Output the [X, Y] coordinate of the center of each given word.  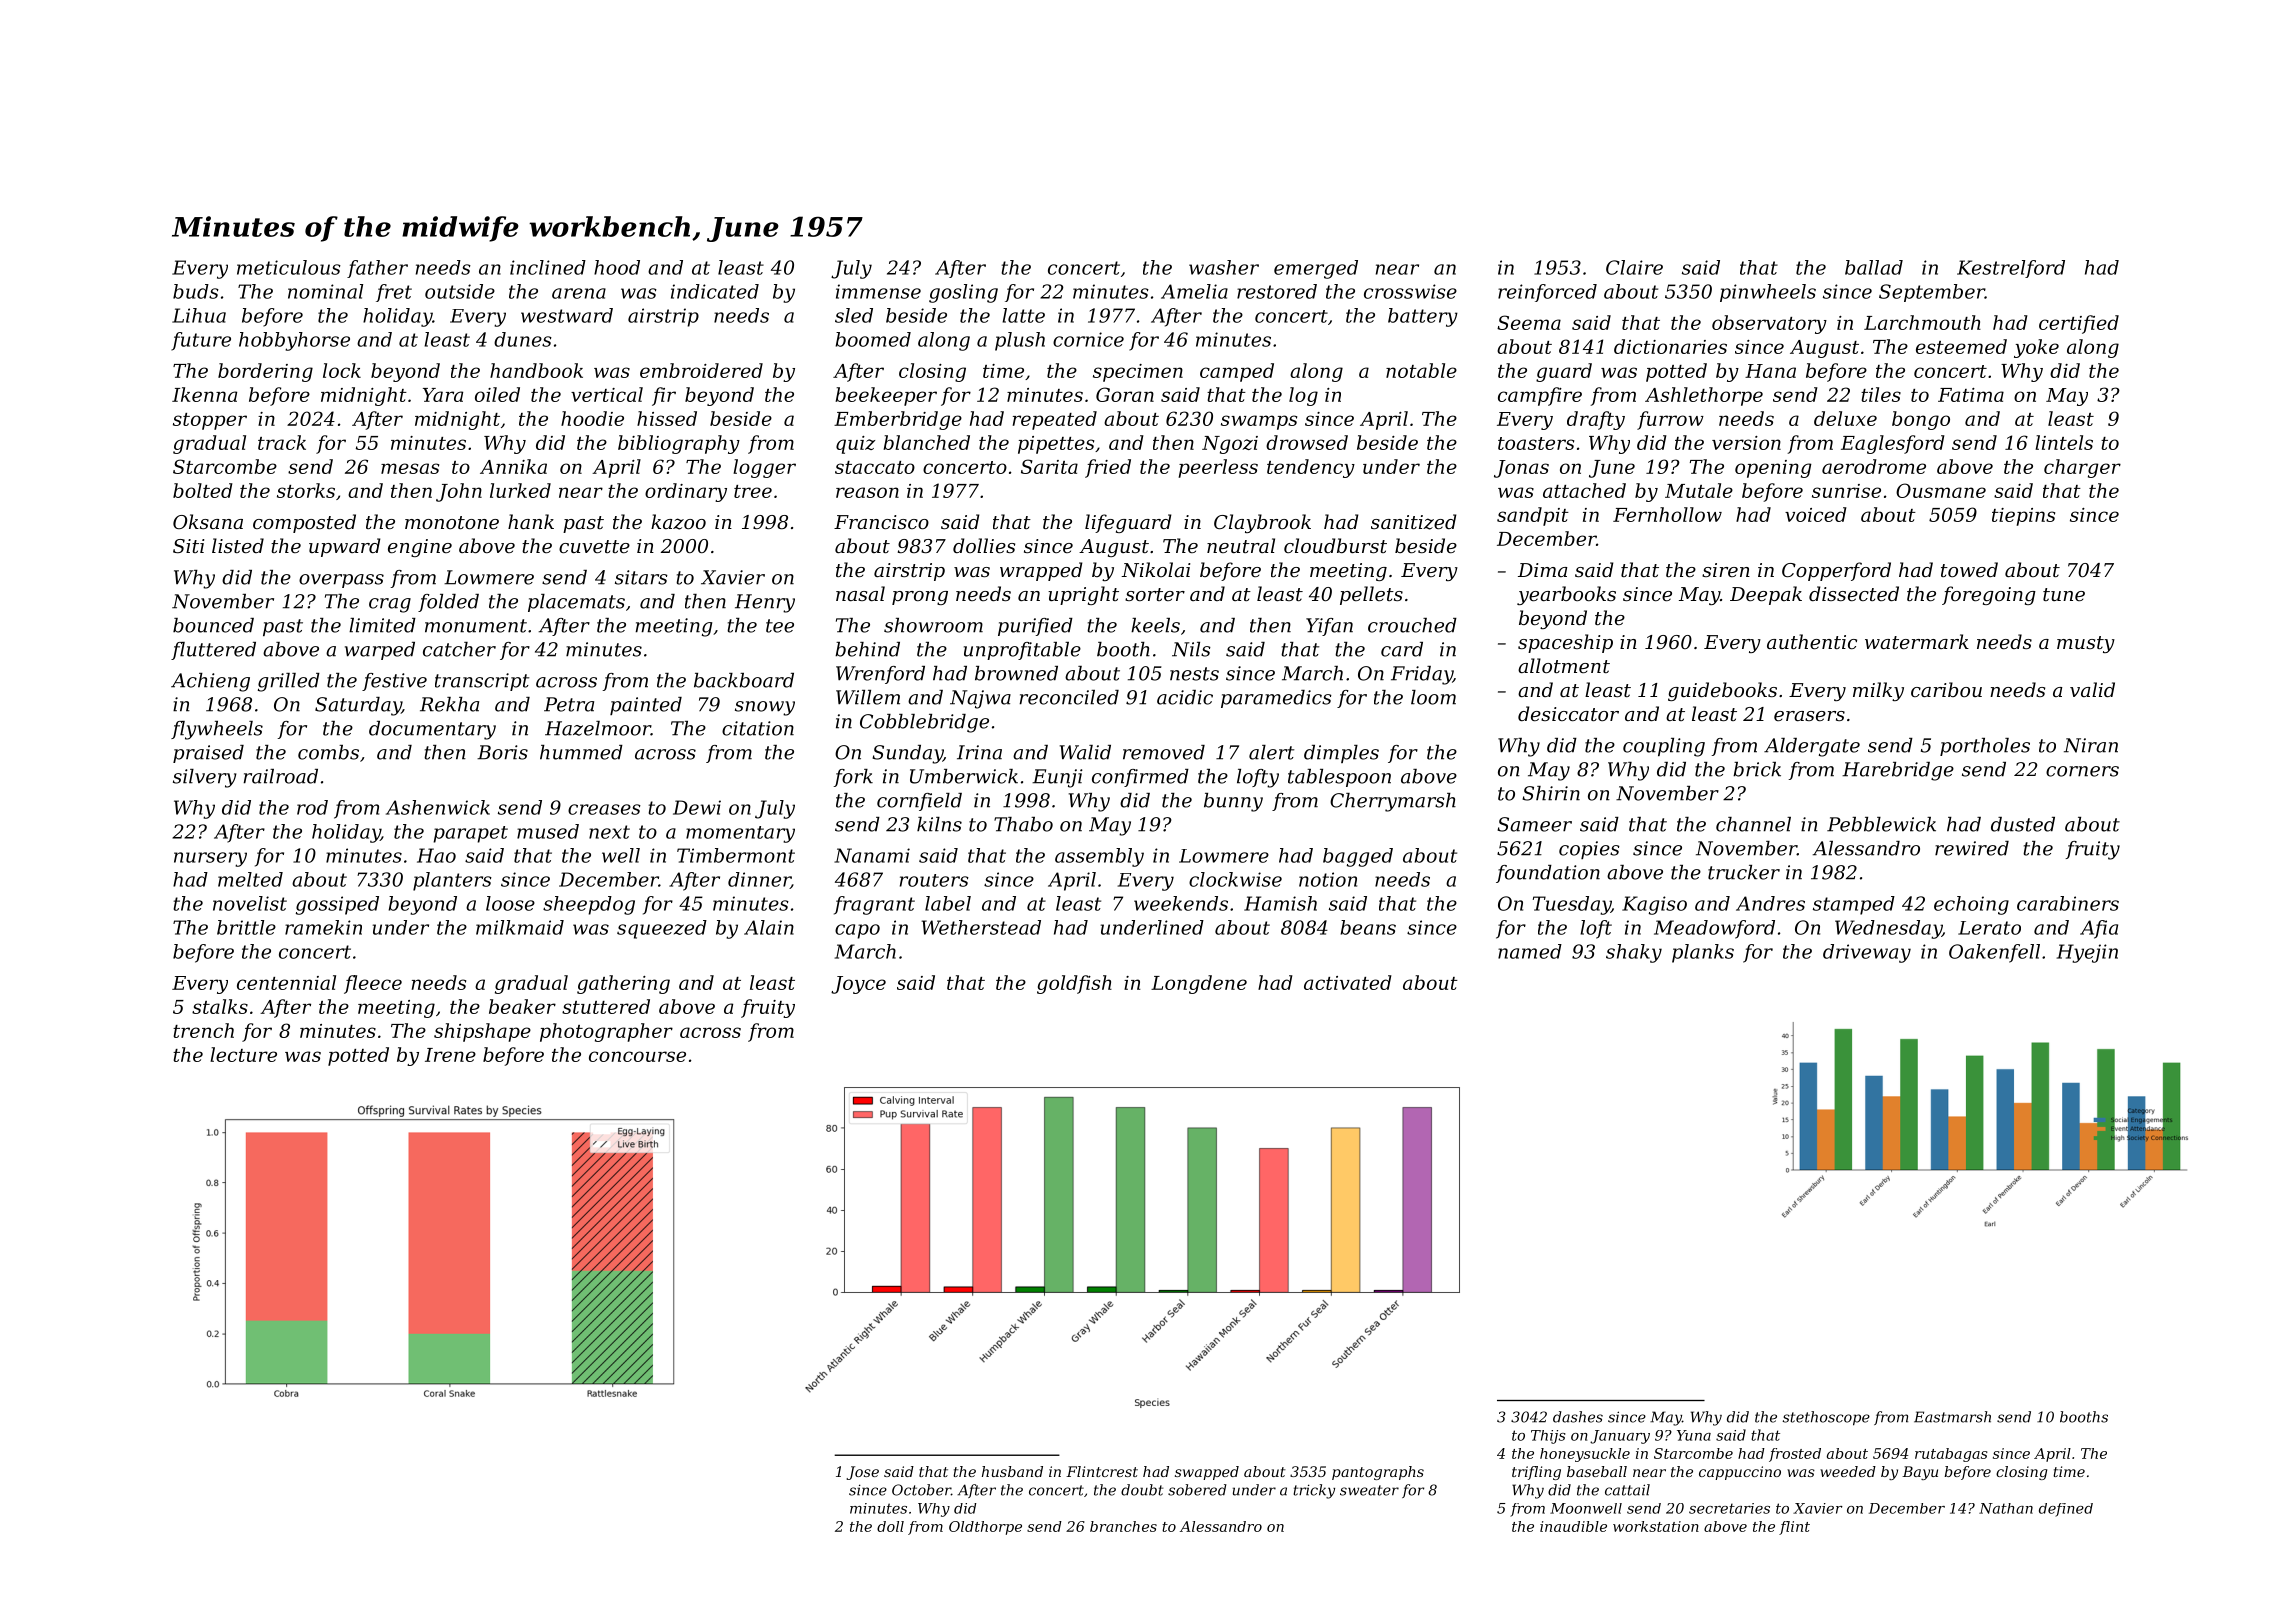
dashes [1578, 1417]
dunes [523, 339]
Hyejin [2087, 953]
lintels [2064, 442]
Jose [863, 1473]
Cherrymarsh [1393, 802]
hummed [581, 752]
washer [1224, 267]
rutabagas [1951, 1455]
